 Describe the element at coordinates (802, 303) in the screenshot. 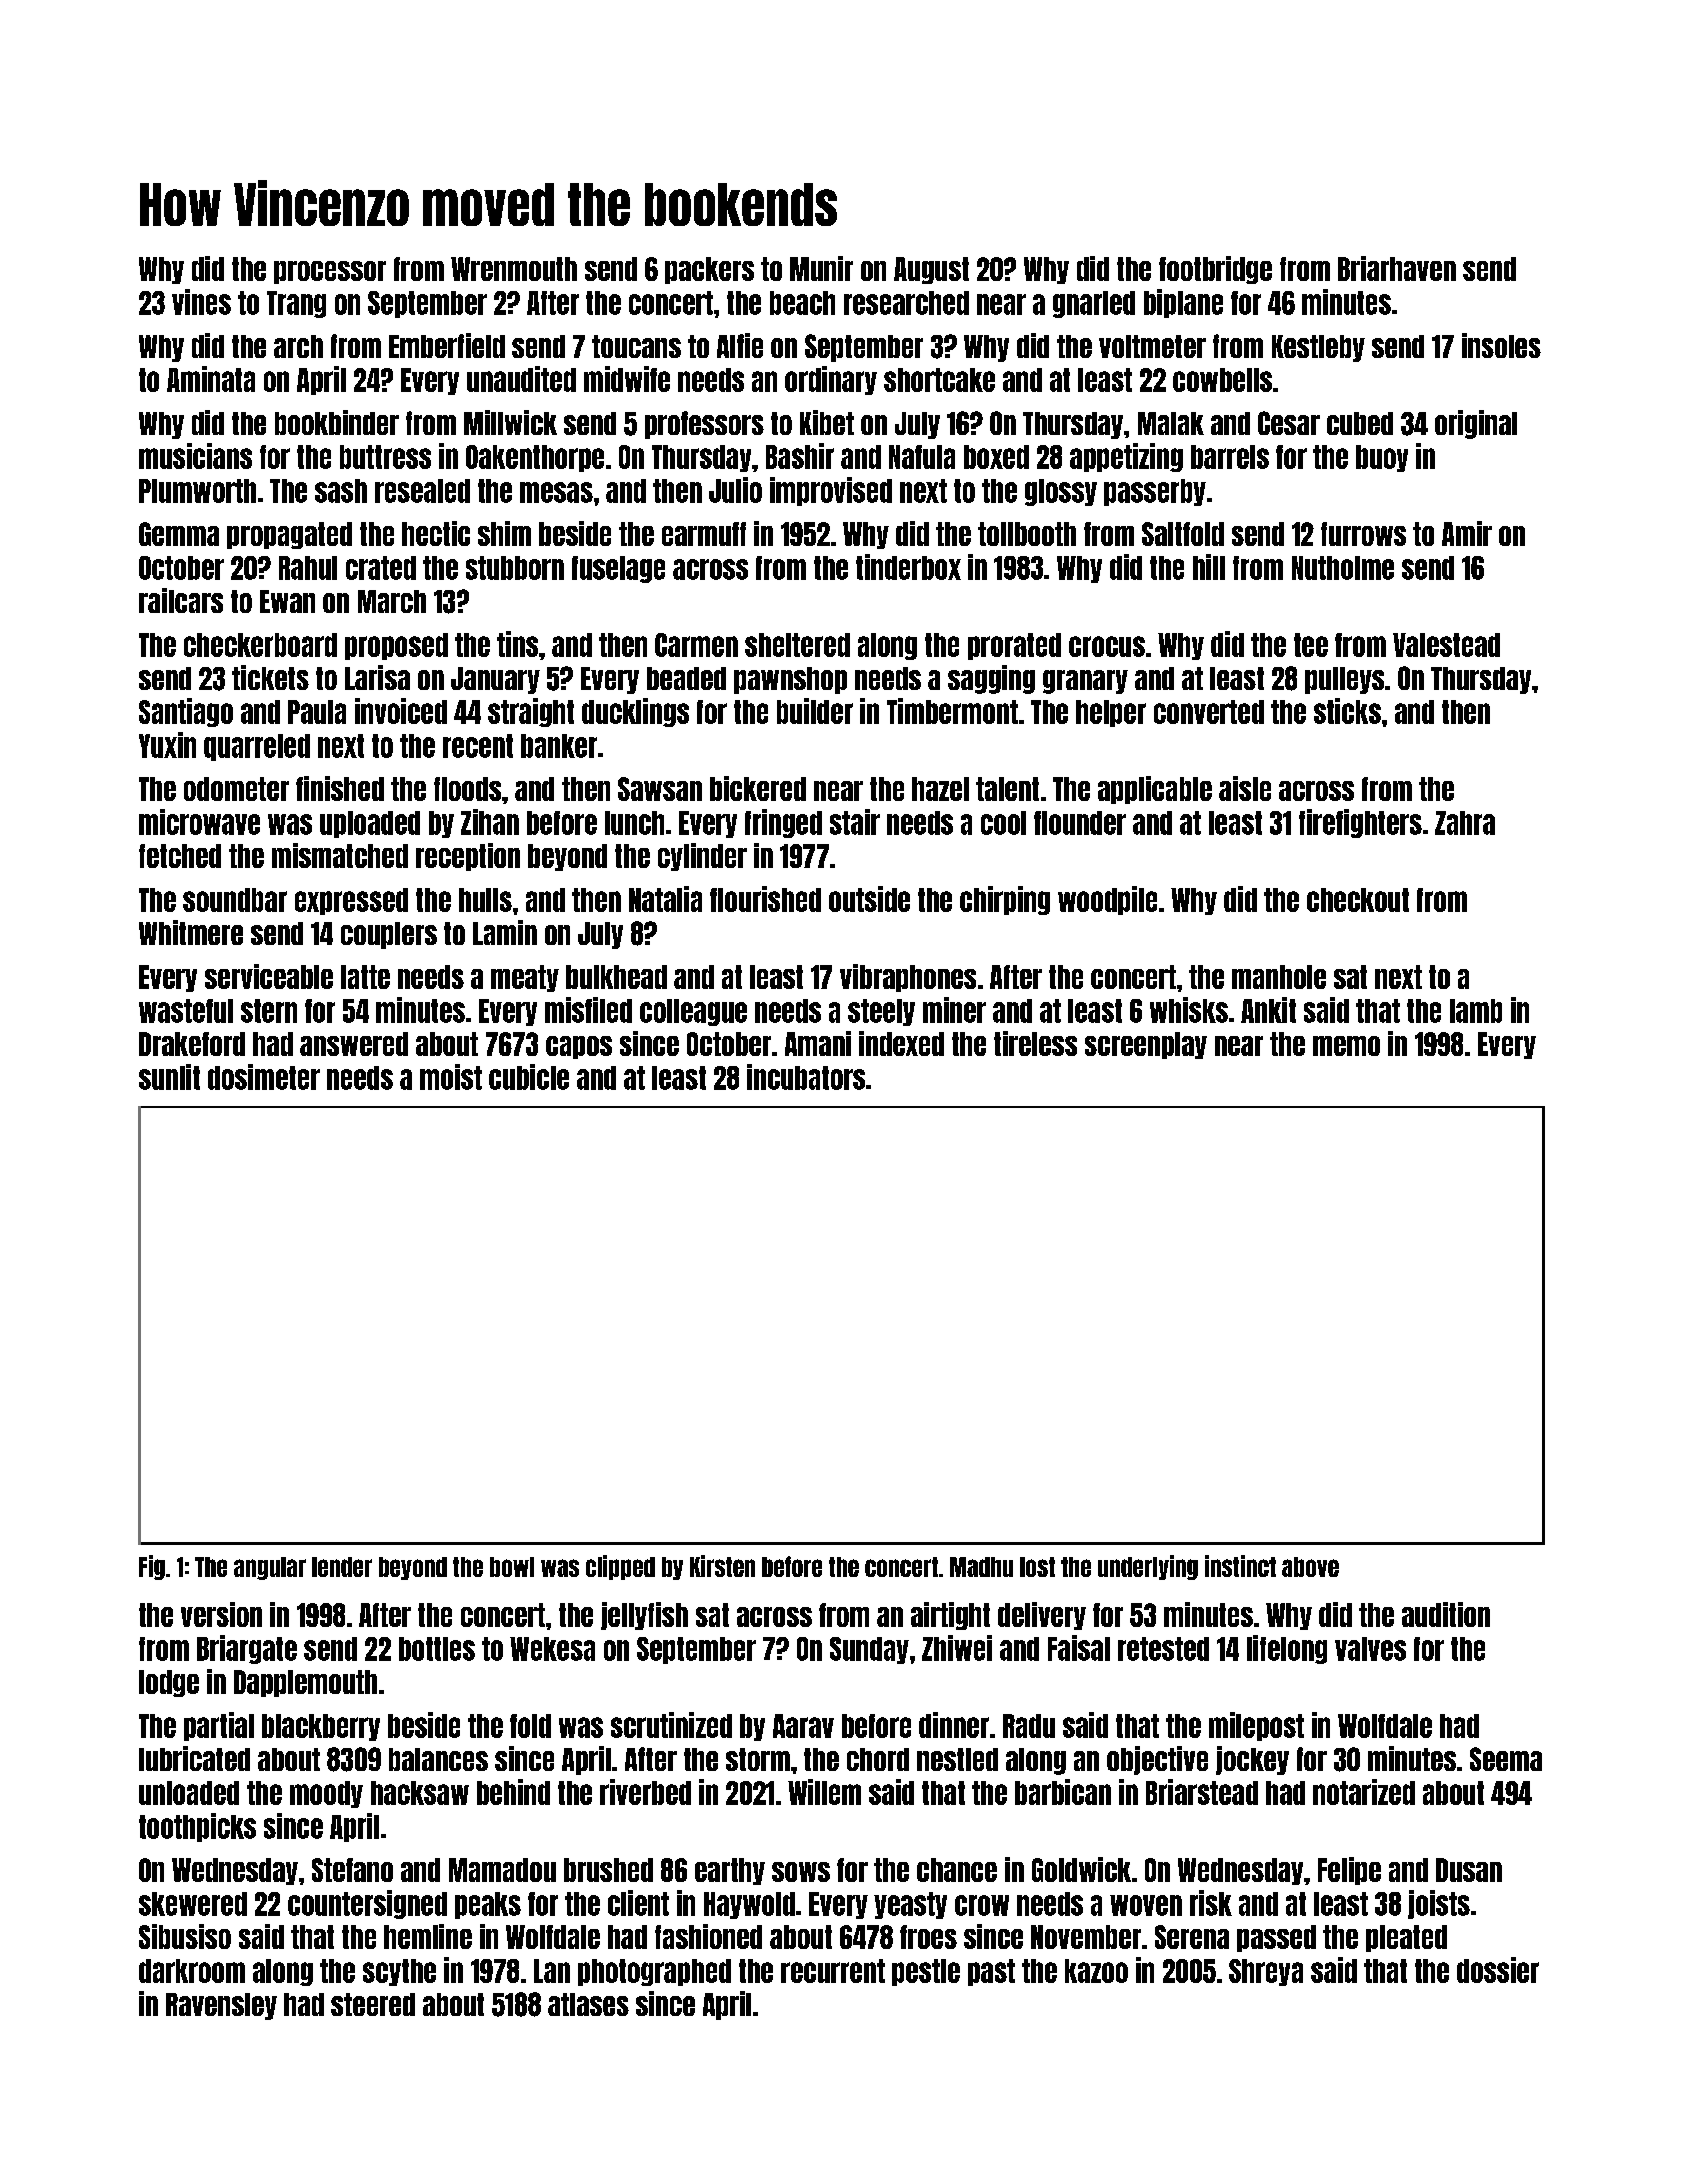

I see `beach` at that location.
